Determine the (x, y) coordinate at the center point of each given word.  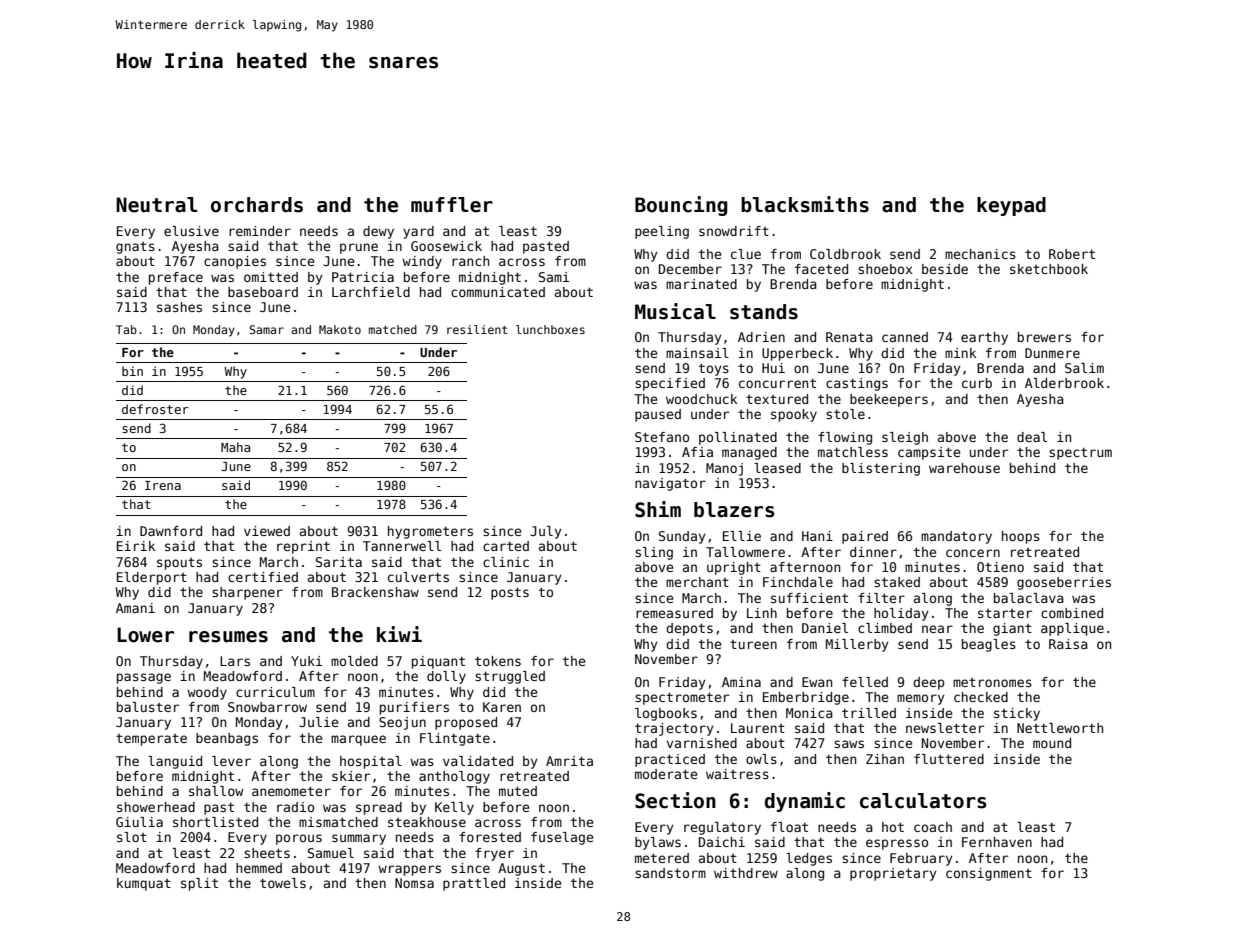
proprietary (893, 874)
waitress (737, 774)
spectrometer (682, 698)
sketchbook (1049, 269)
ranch (470, 261)
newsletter (945, 728)
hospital (371, 762)
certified (263, 577)
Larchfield (371, 292)
